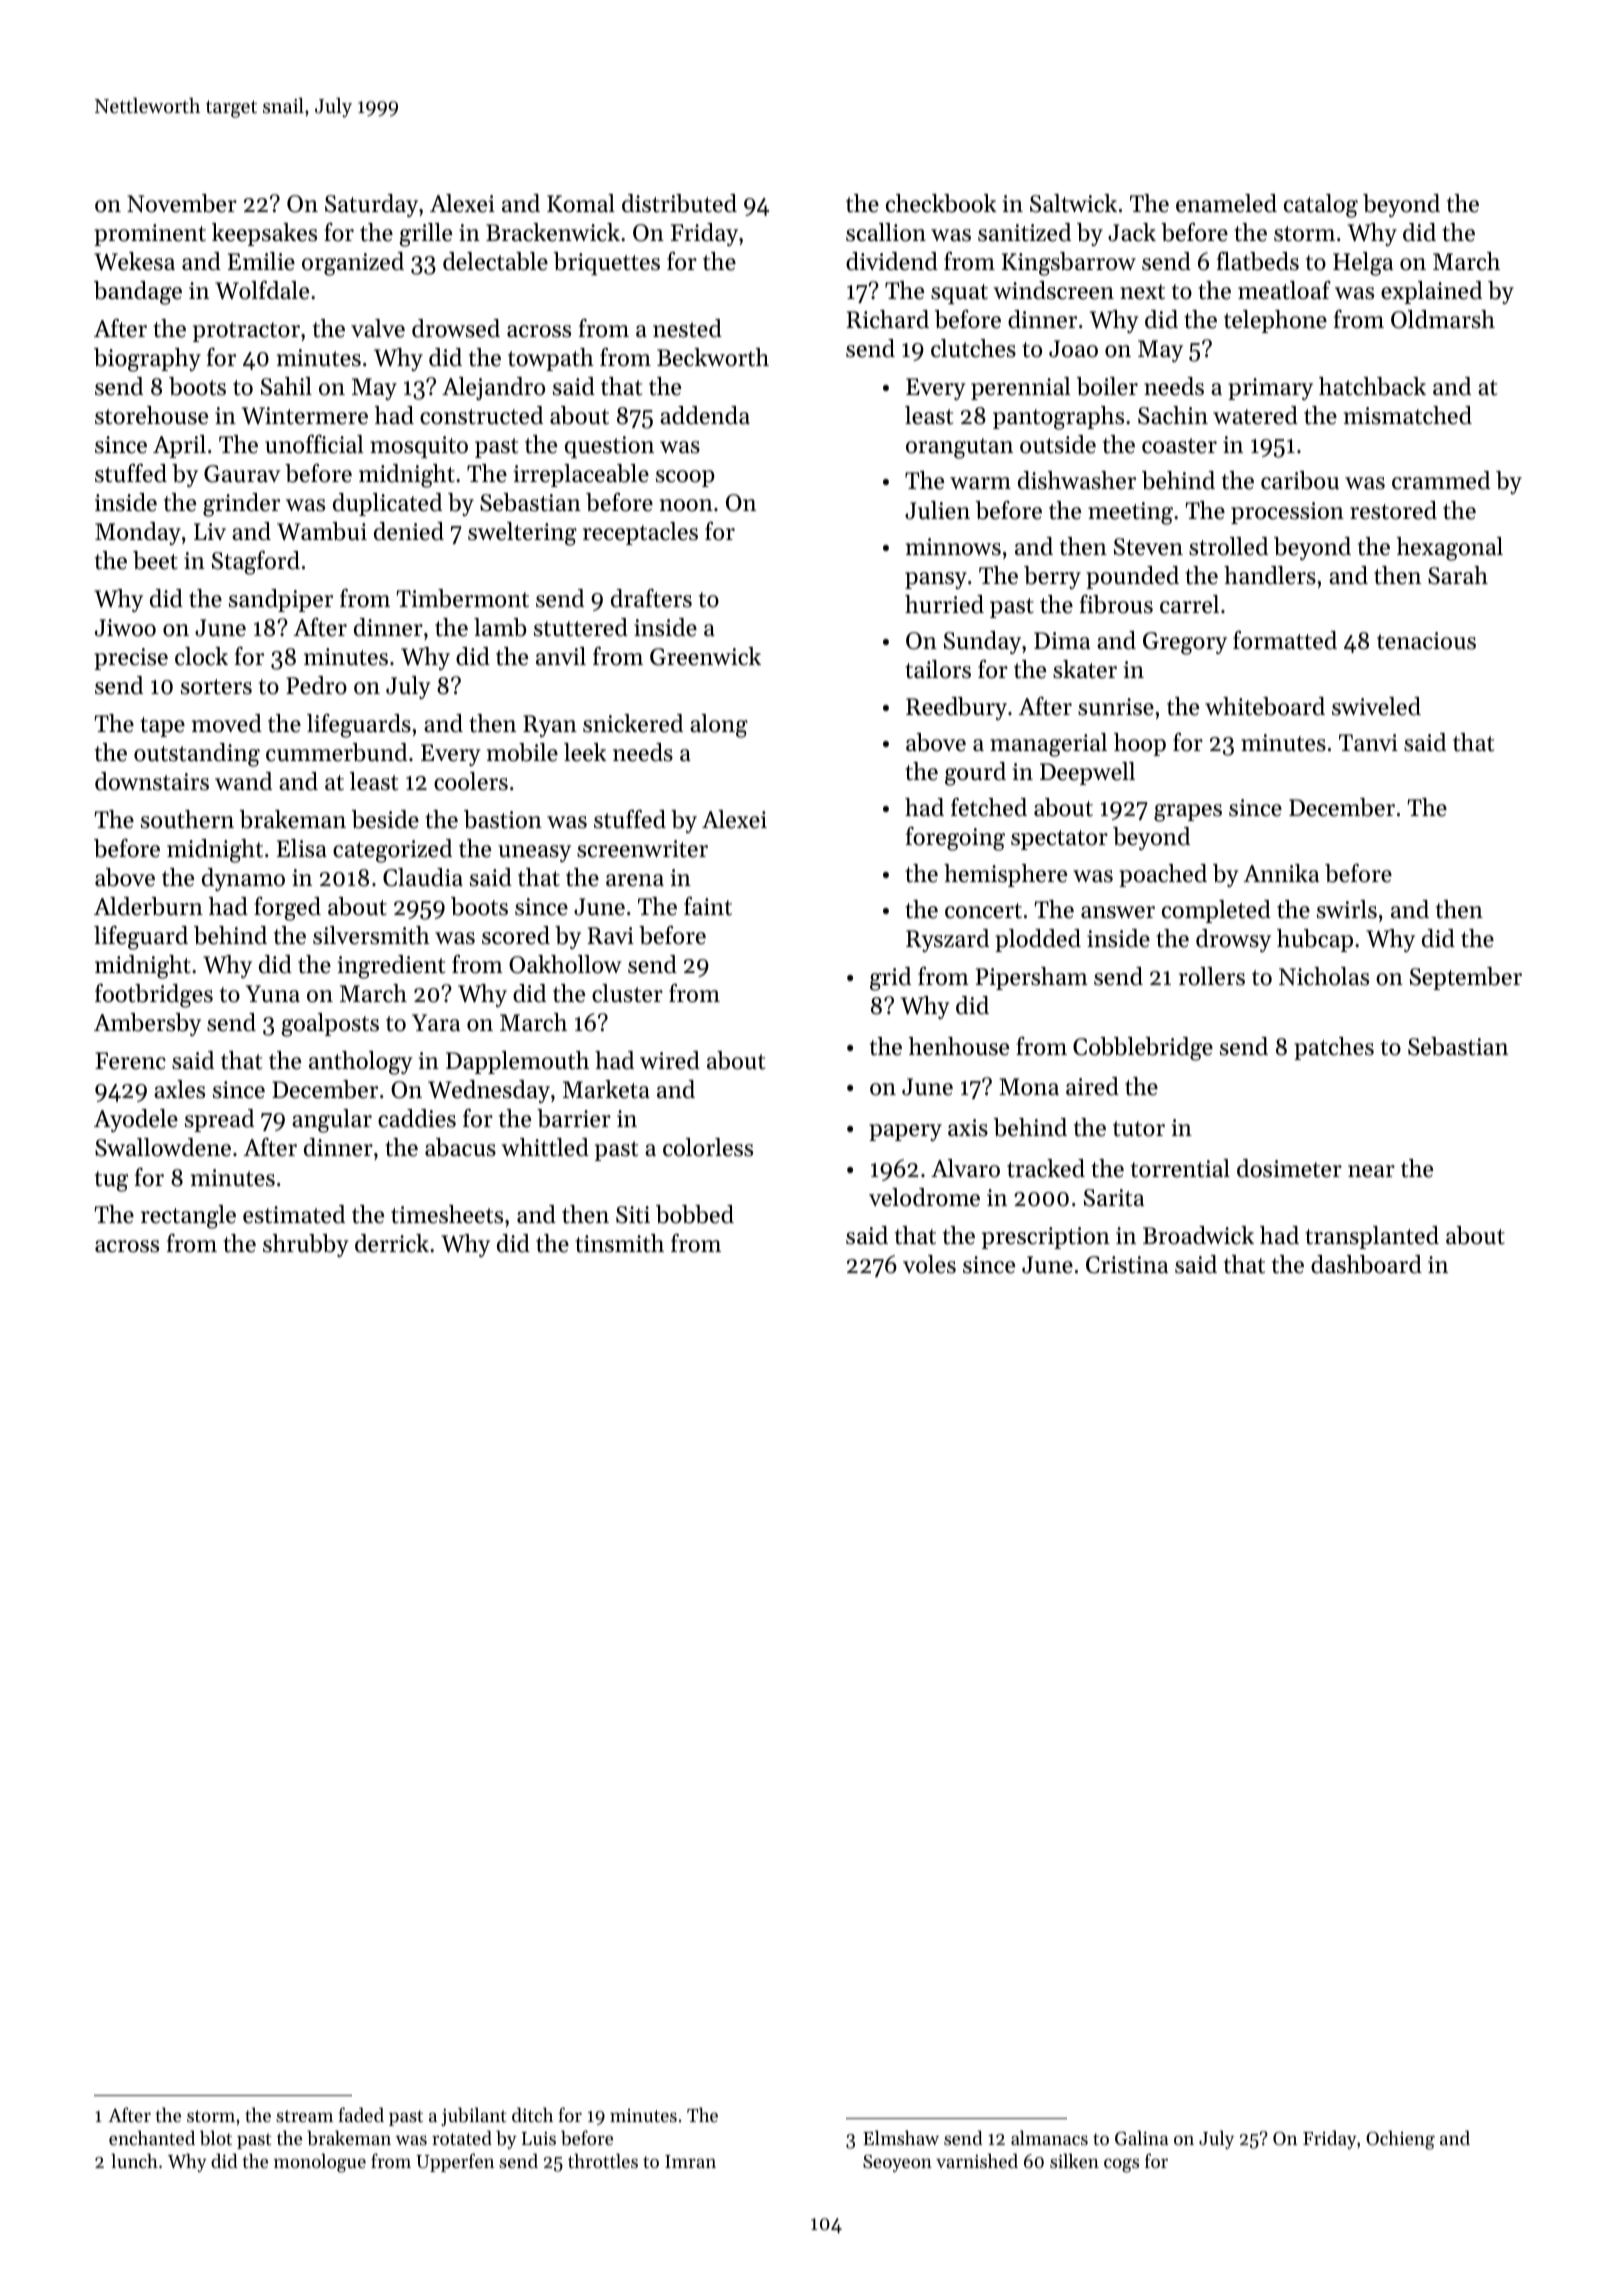  Describe the element at coordinates (901, 2137) in the image. I see `Elmshaw` at that location.
